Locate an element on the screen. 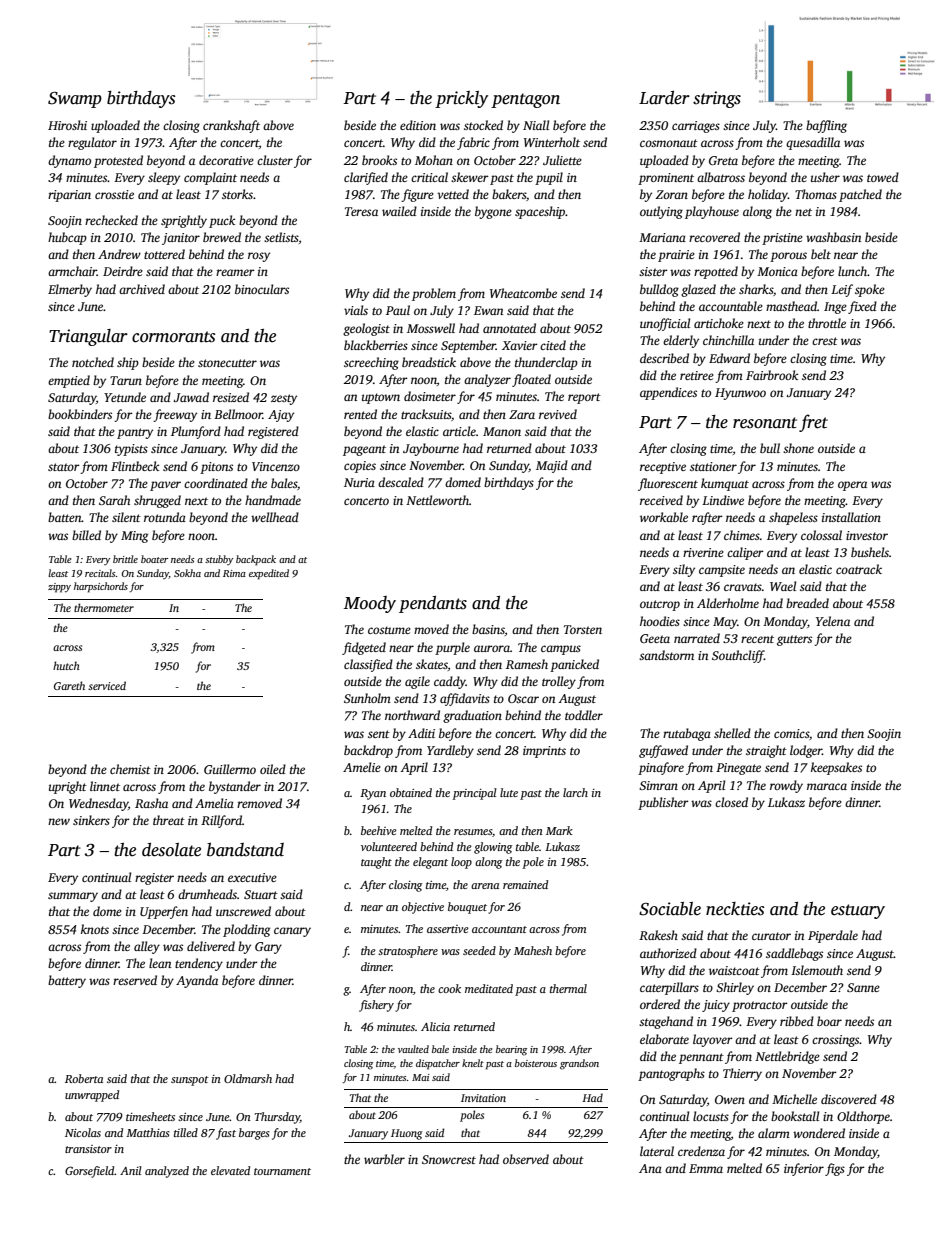 This screenshot has width=952, height=1233. towed is located at coordinates (883, 177).
